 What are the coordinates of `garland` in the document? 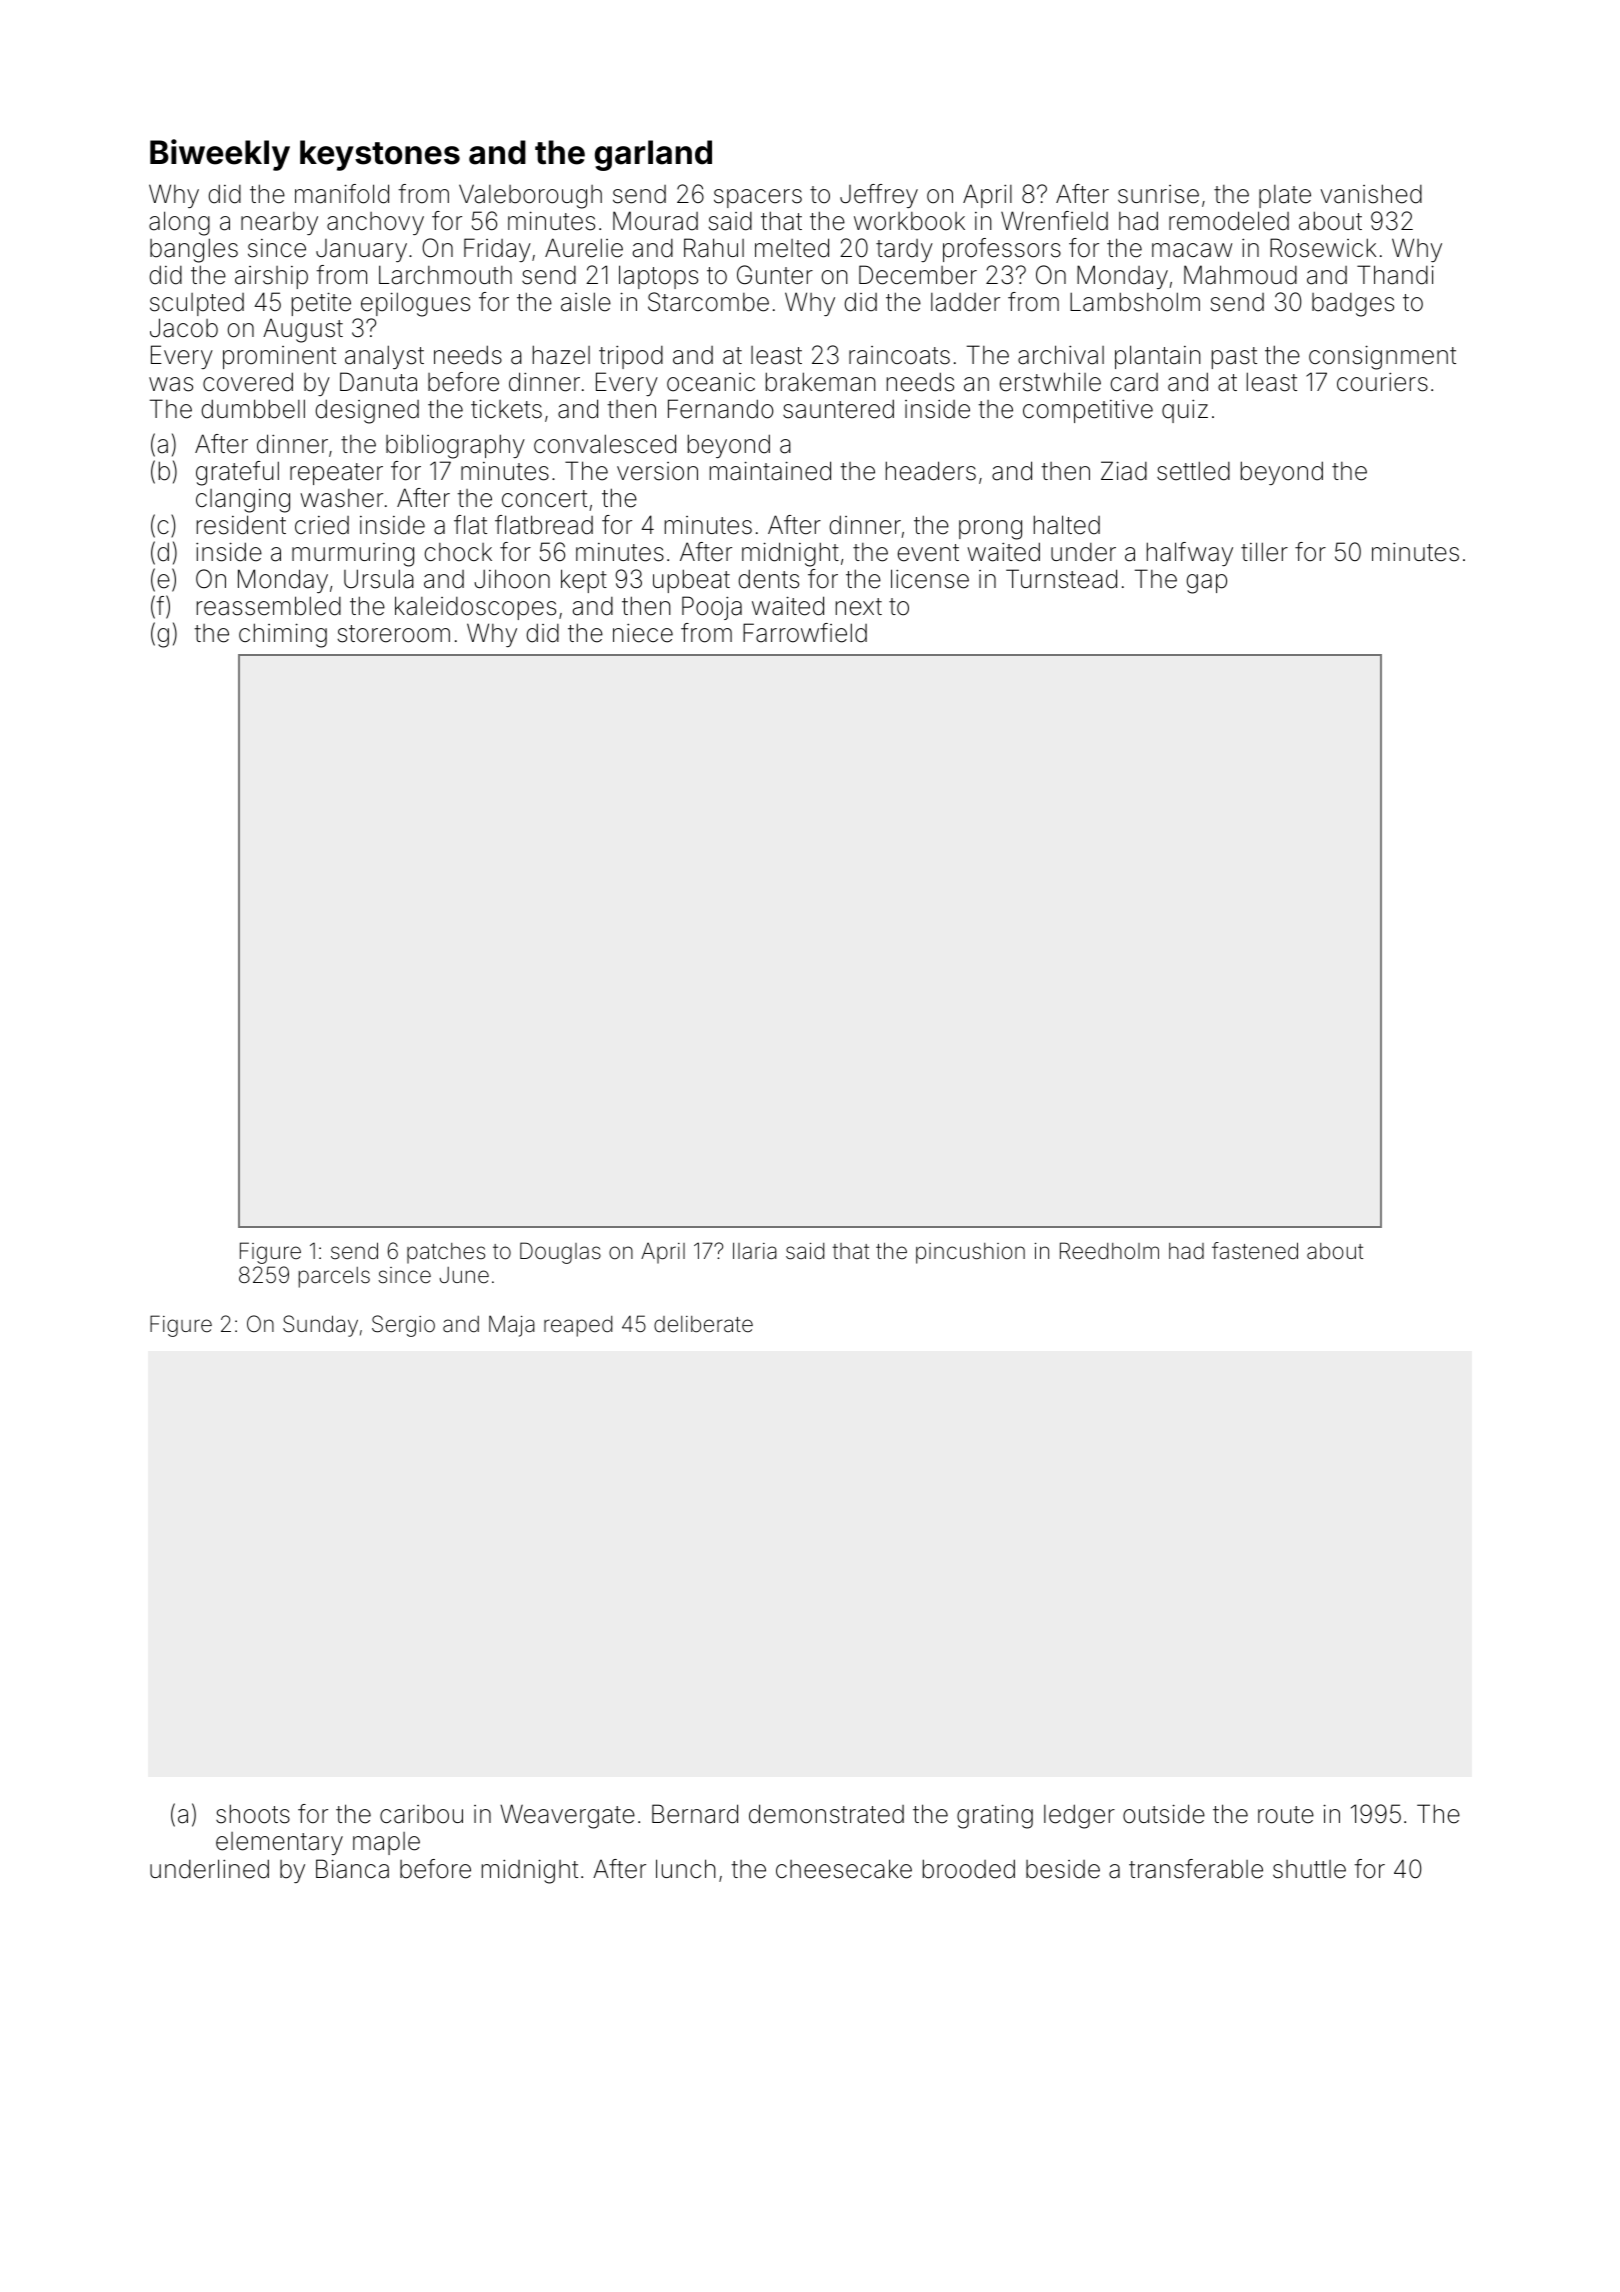 It's located at (653, 155).
